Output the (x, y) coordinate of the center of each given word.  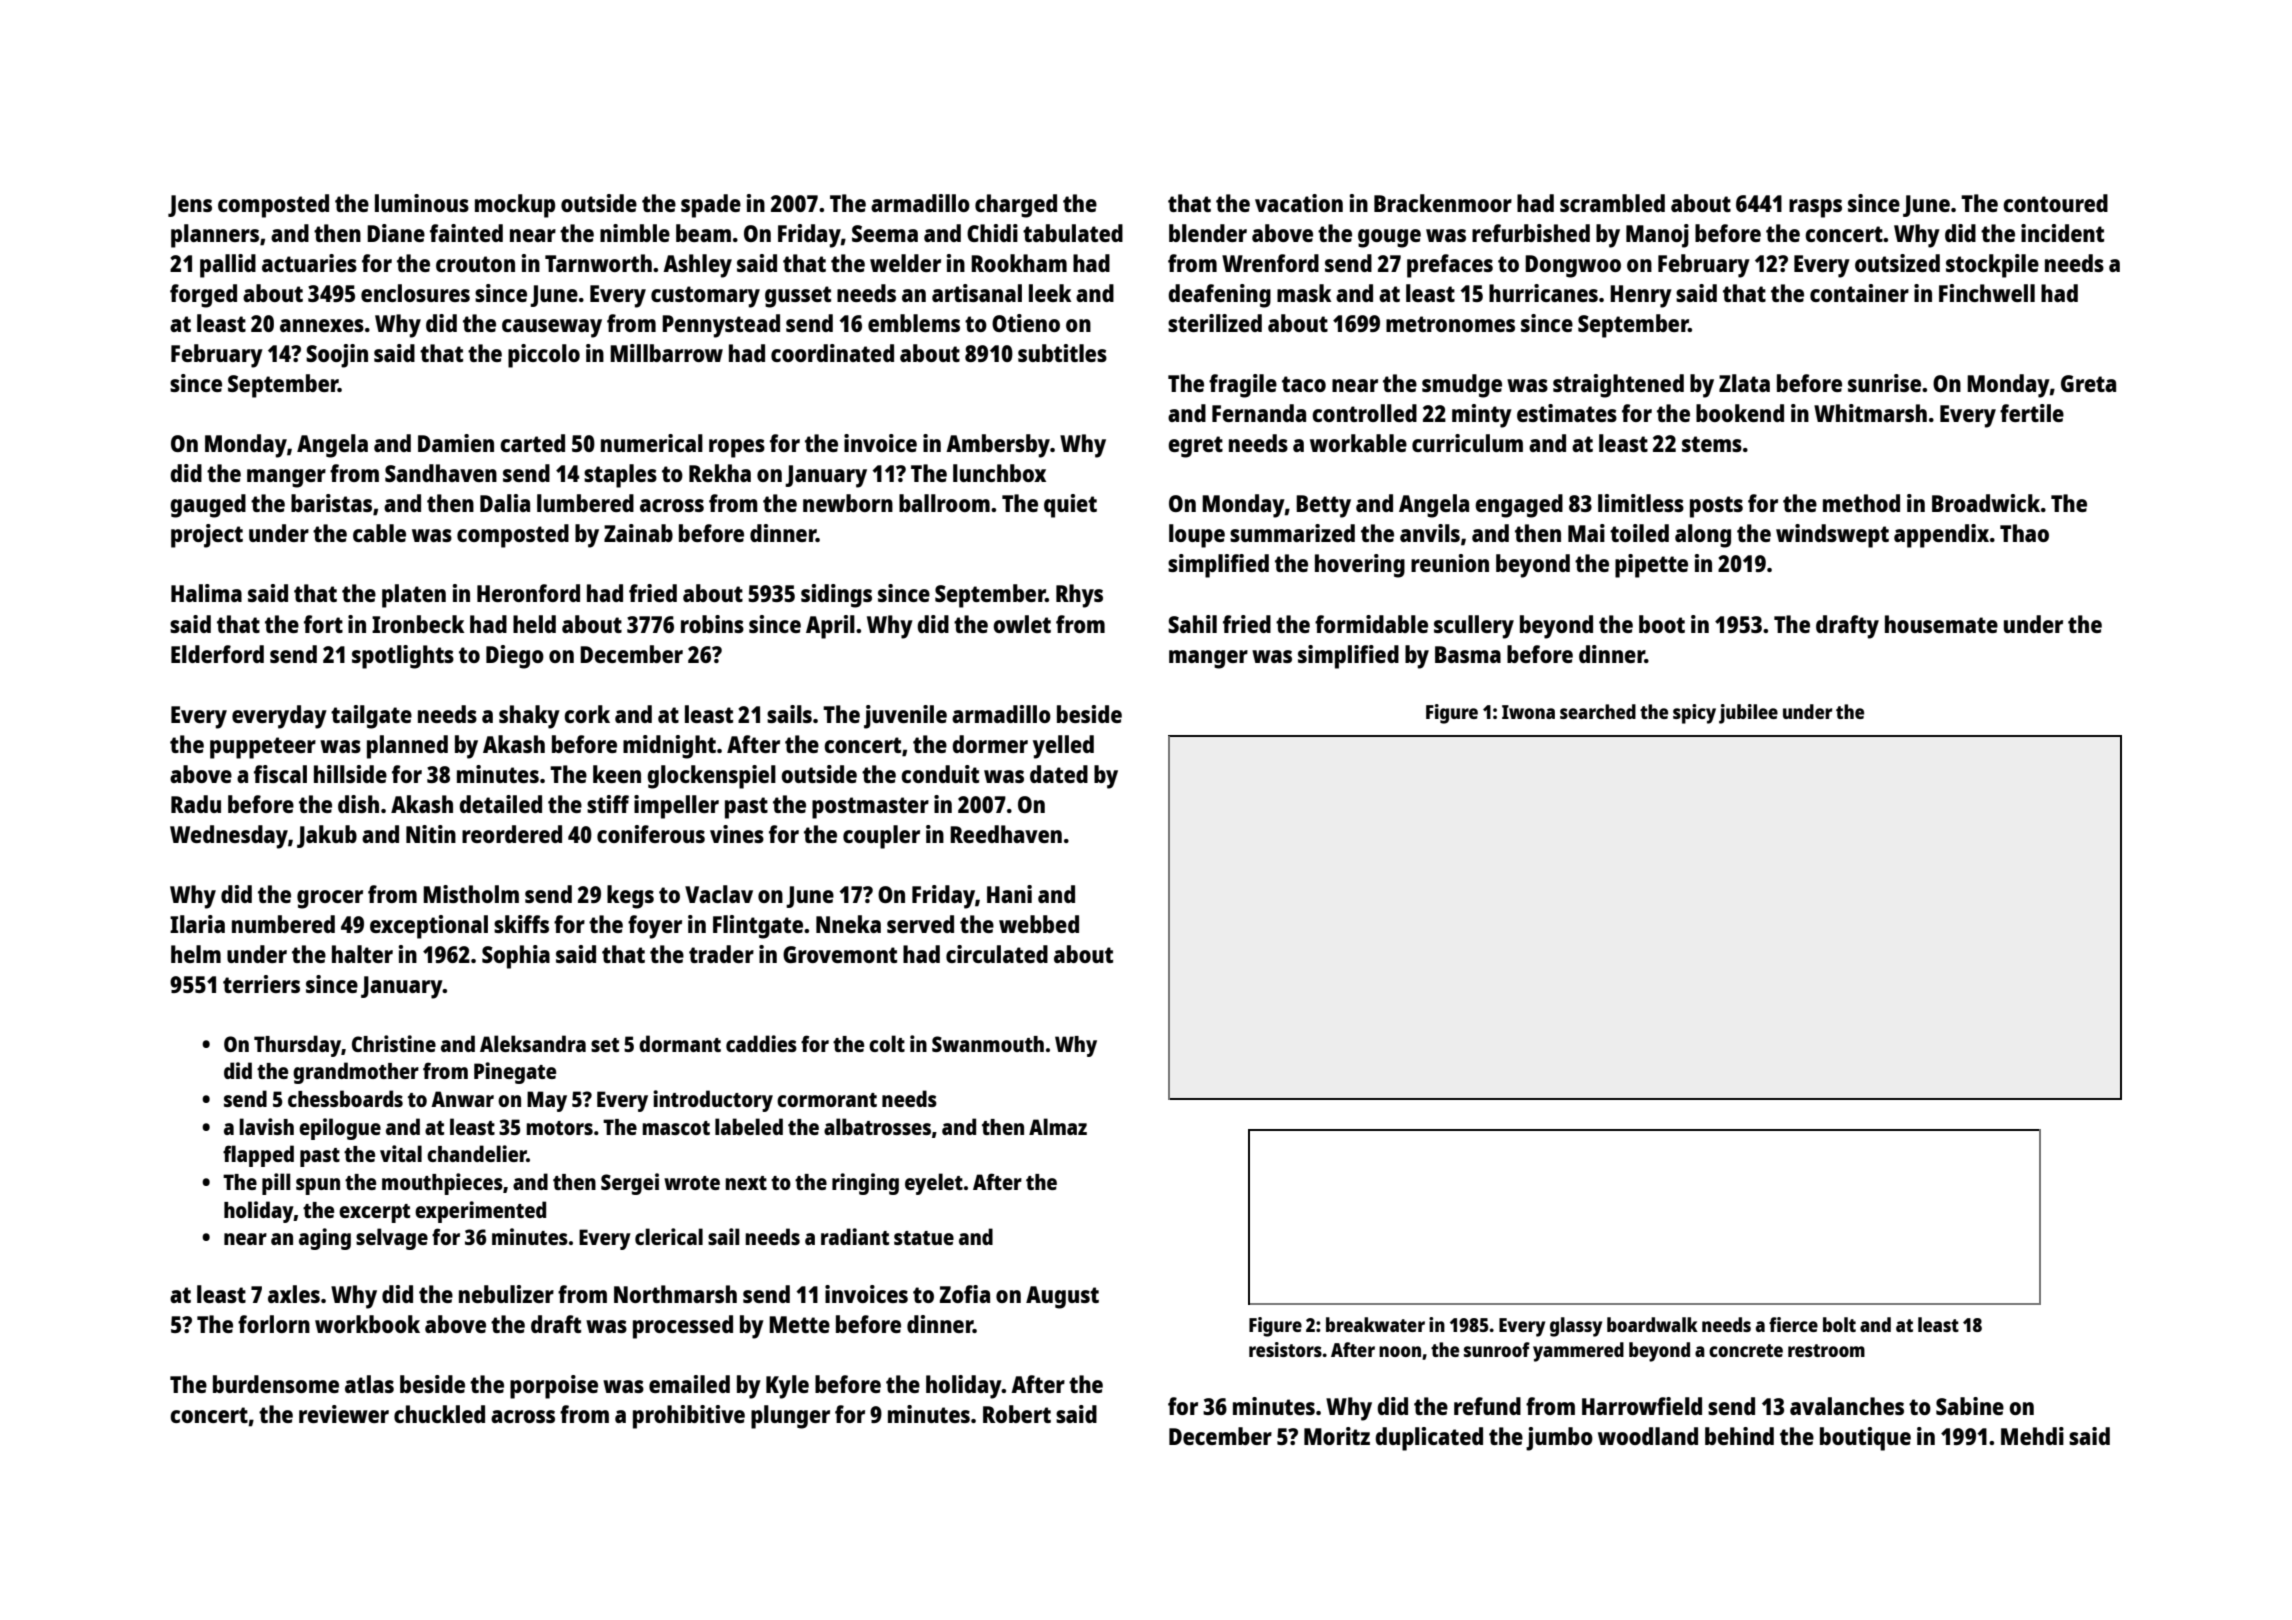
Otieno (1026, 323)
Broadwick (1986, 503)
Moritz (1337, 1436)
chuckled (439, 1414)
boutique (1865, 1439)
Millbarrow (666, 353)
